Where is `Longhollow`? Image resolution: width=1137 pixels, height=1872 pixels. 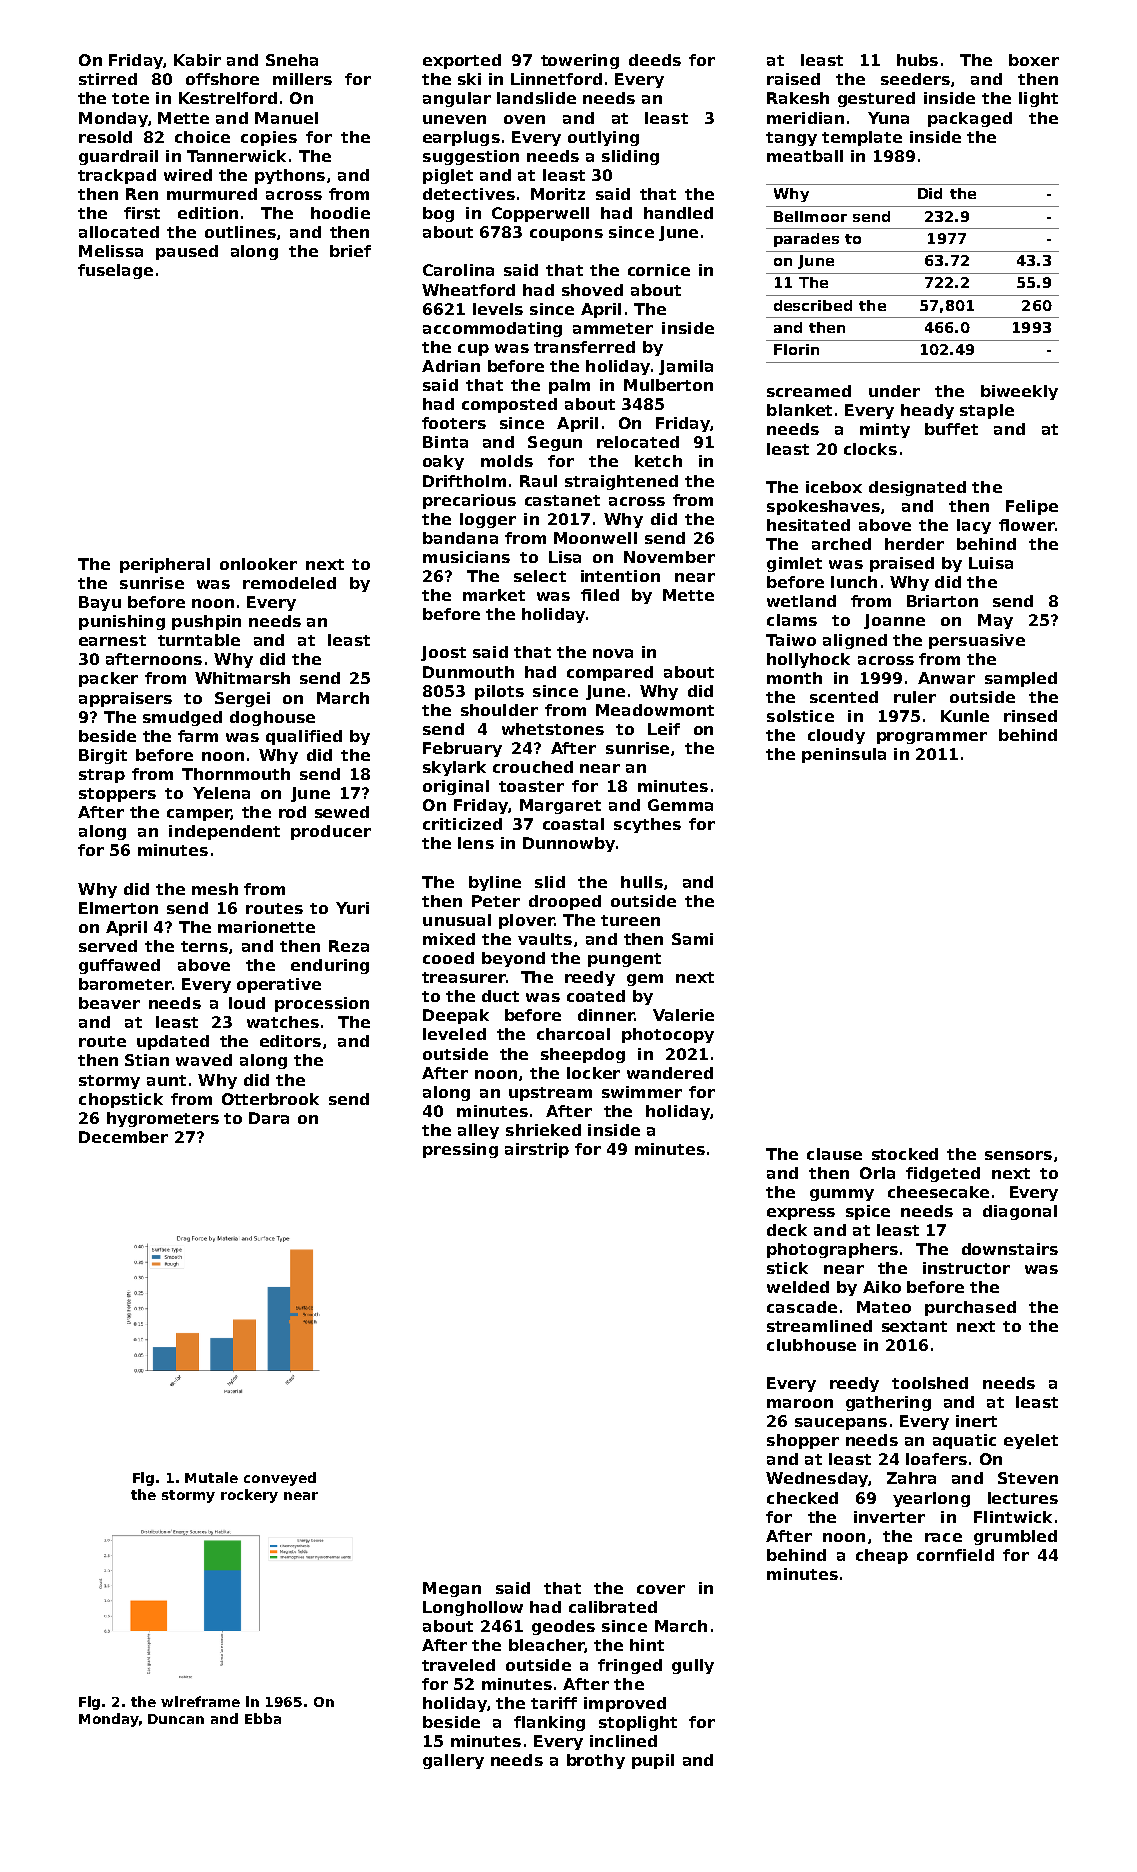
Longhollow is located at coordinates (473, 1608).
